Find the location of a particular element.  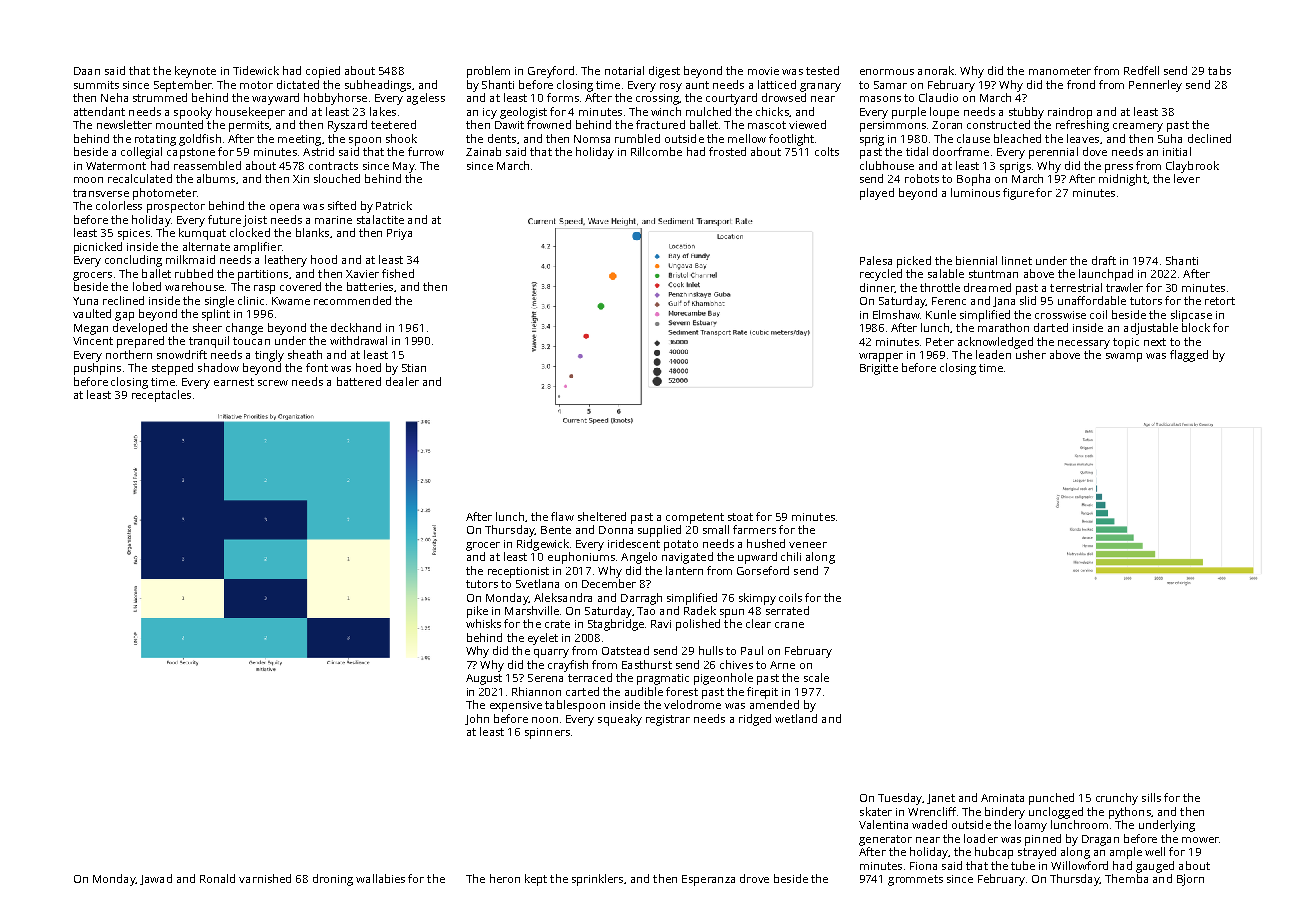

tabs is located at coordinates (1219, 70).
